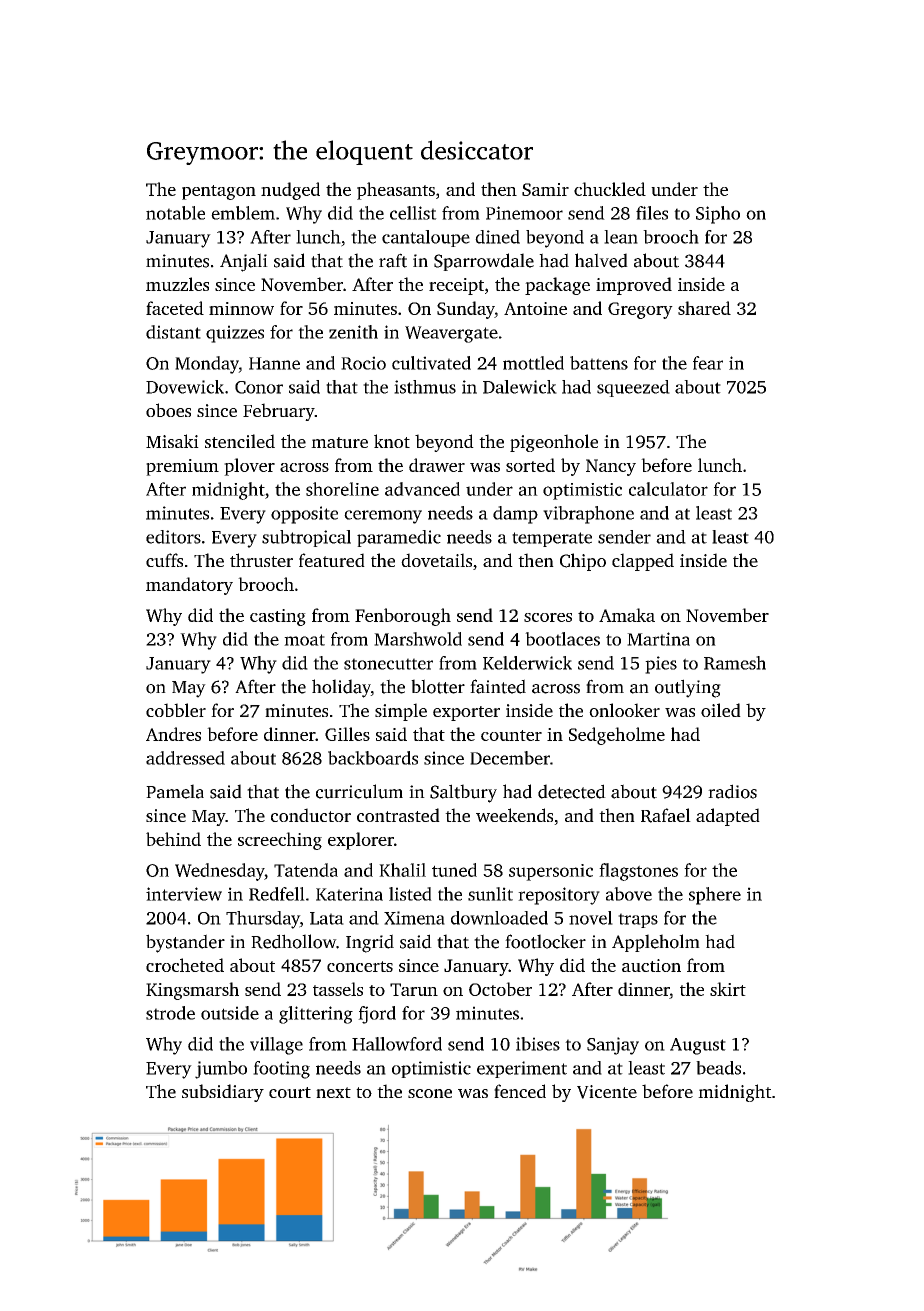 This image has height=1311, width=924. I want to click on paramedic, so click(399, 538).
